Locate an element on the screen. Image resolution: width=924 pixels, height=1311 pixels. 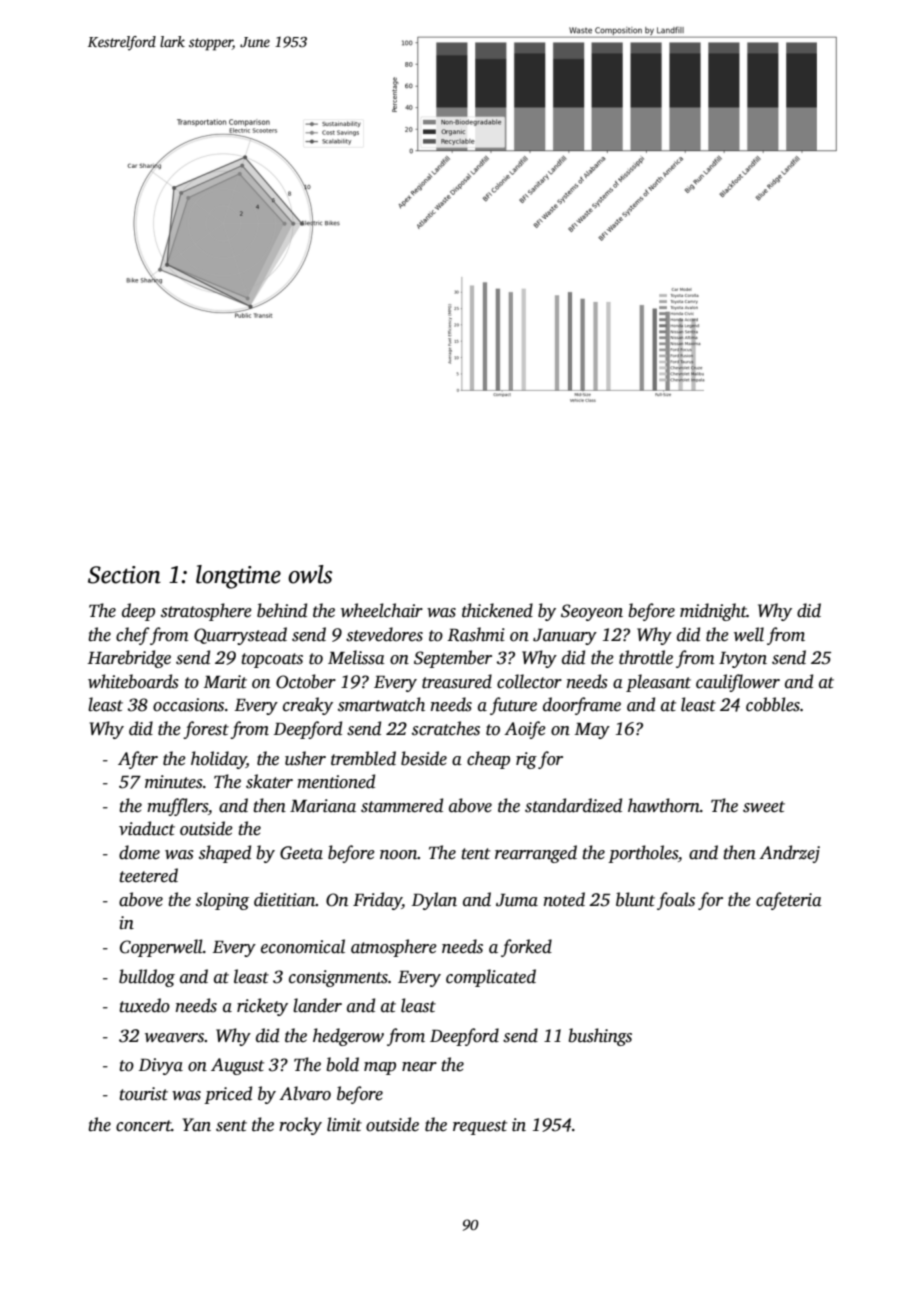
cafeteria is located at coordinates (789, 901).
